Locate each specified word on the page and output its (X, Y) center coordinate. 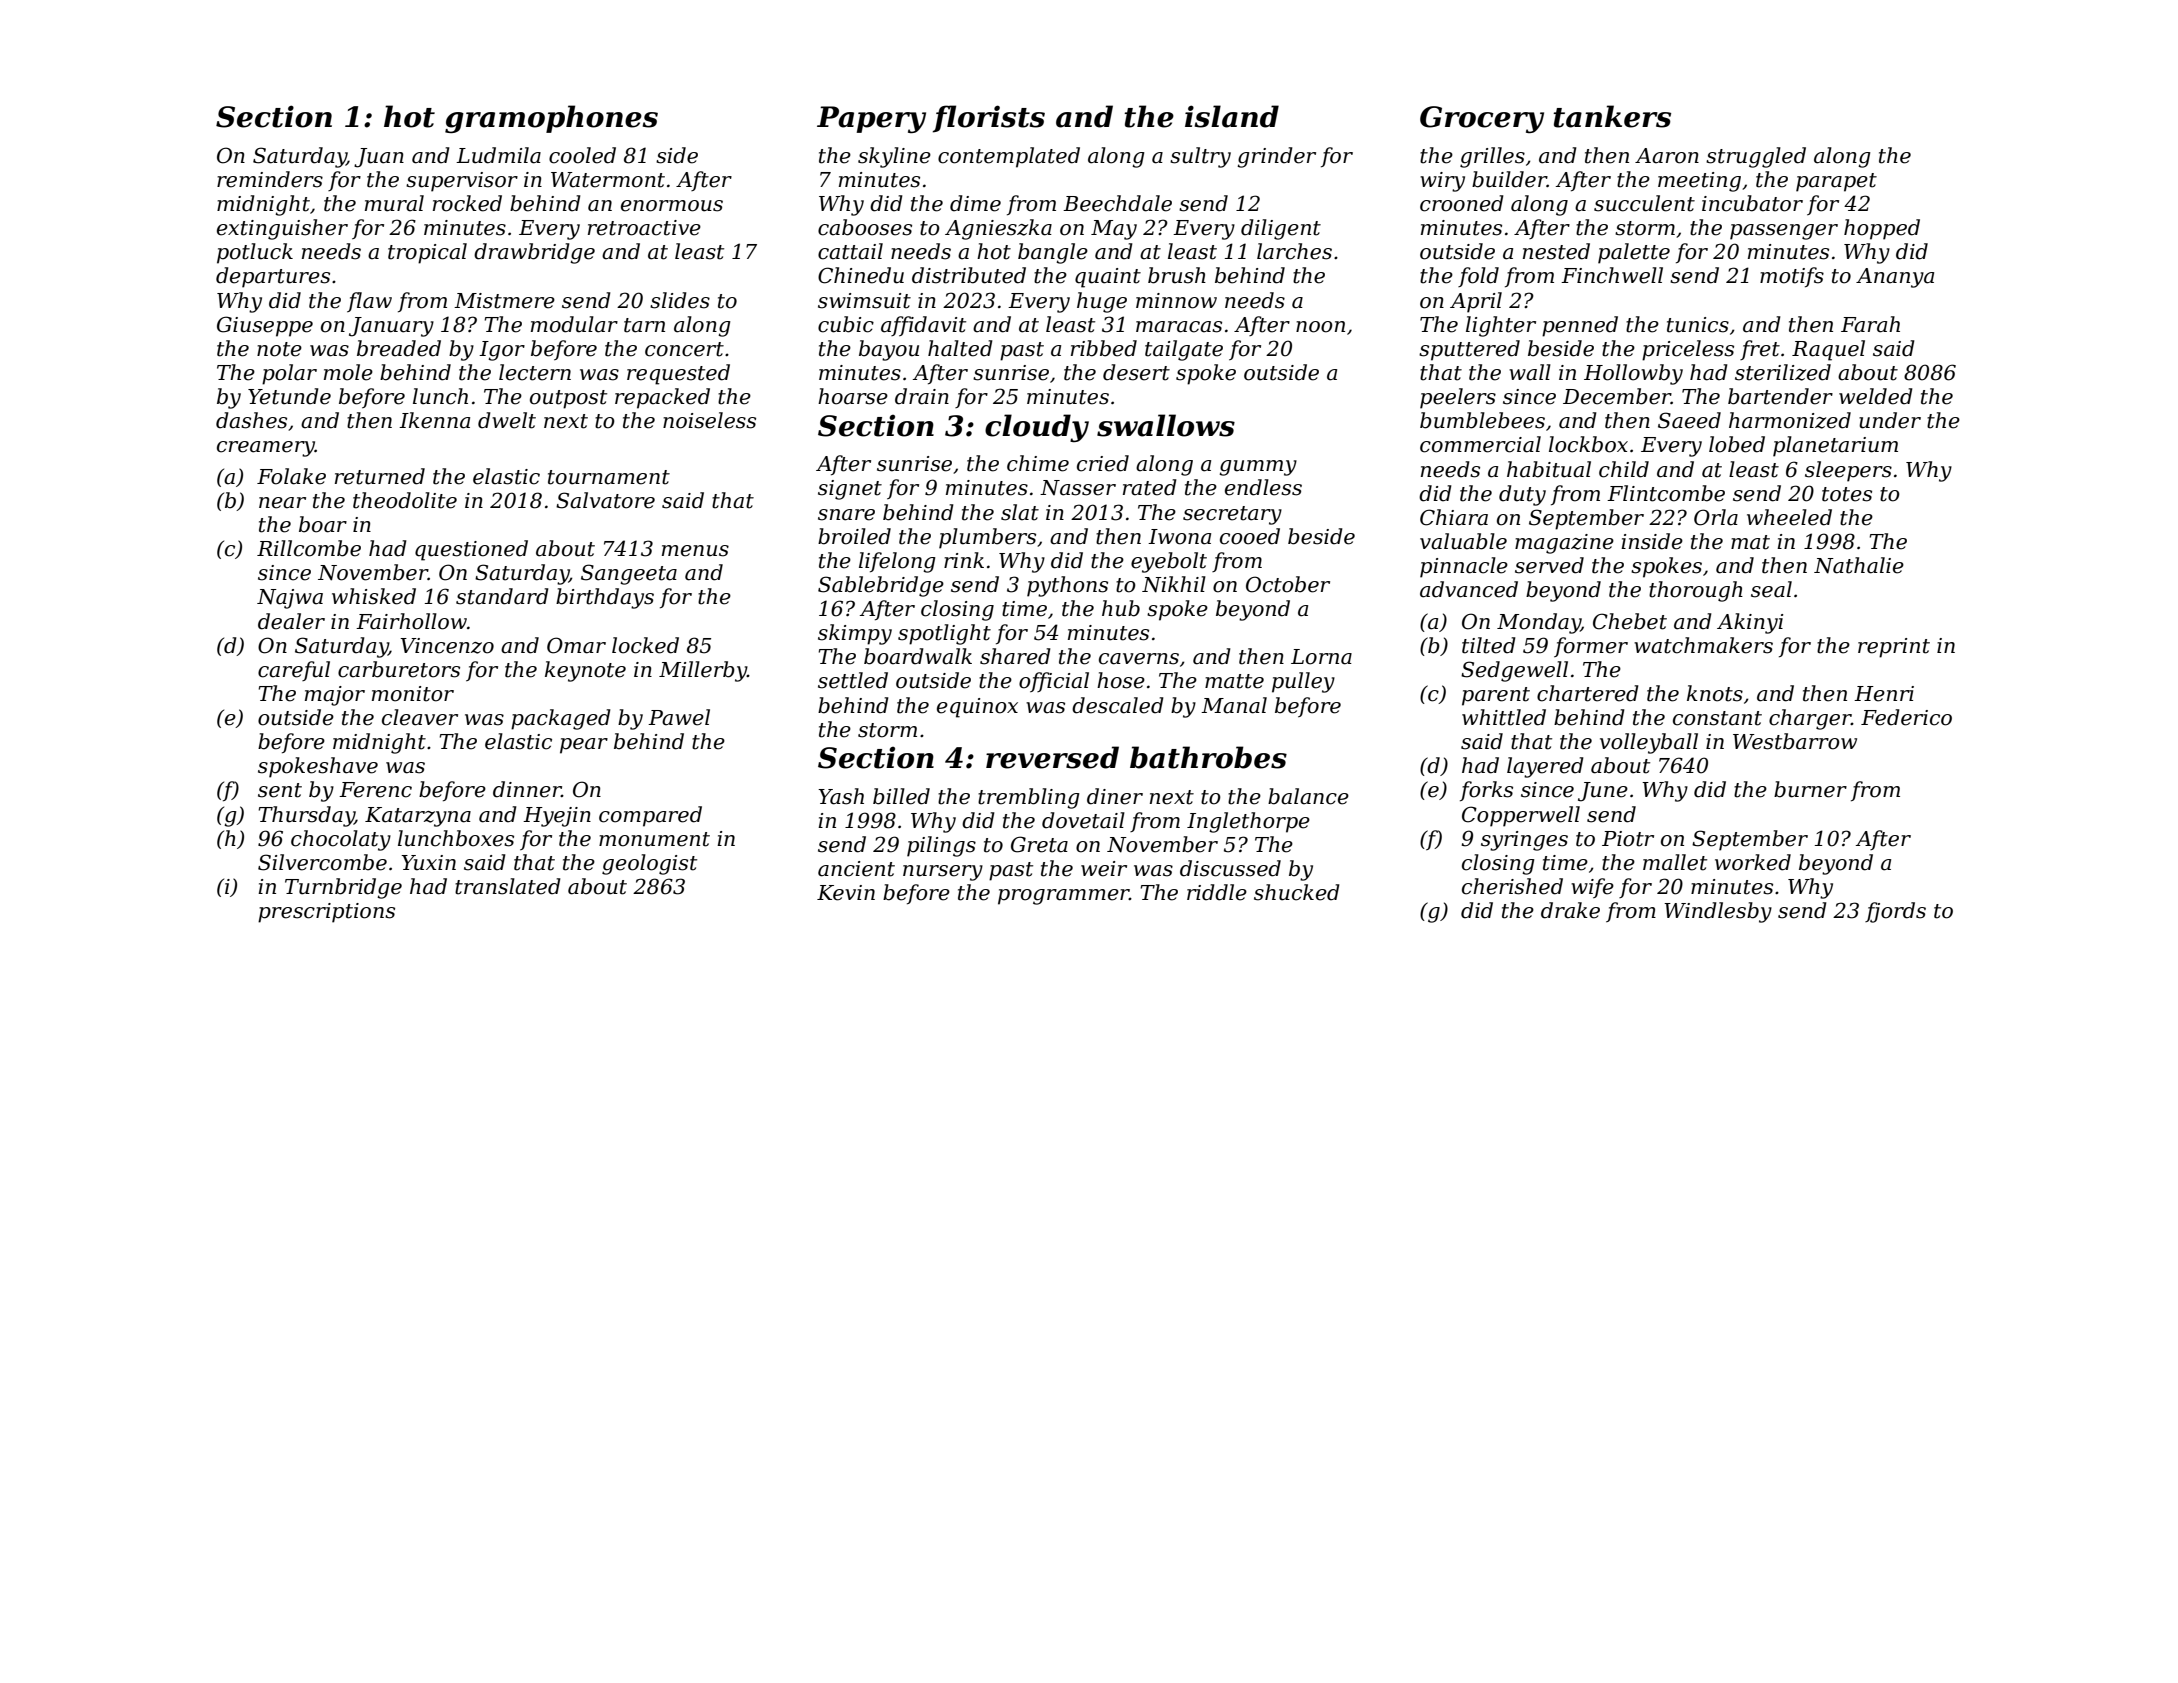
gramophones (551, 119)
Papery (871, 119)
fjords (1895, 912)
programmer (1063, 897)
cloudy (1037, 428)
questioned (471, 550)
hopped (1882, 229)
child (1624, 469)
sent (280, 790)
